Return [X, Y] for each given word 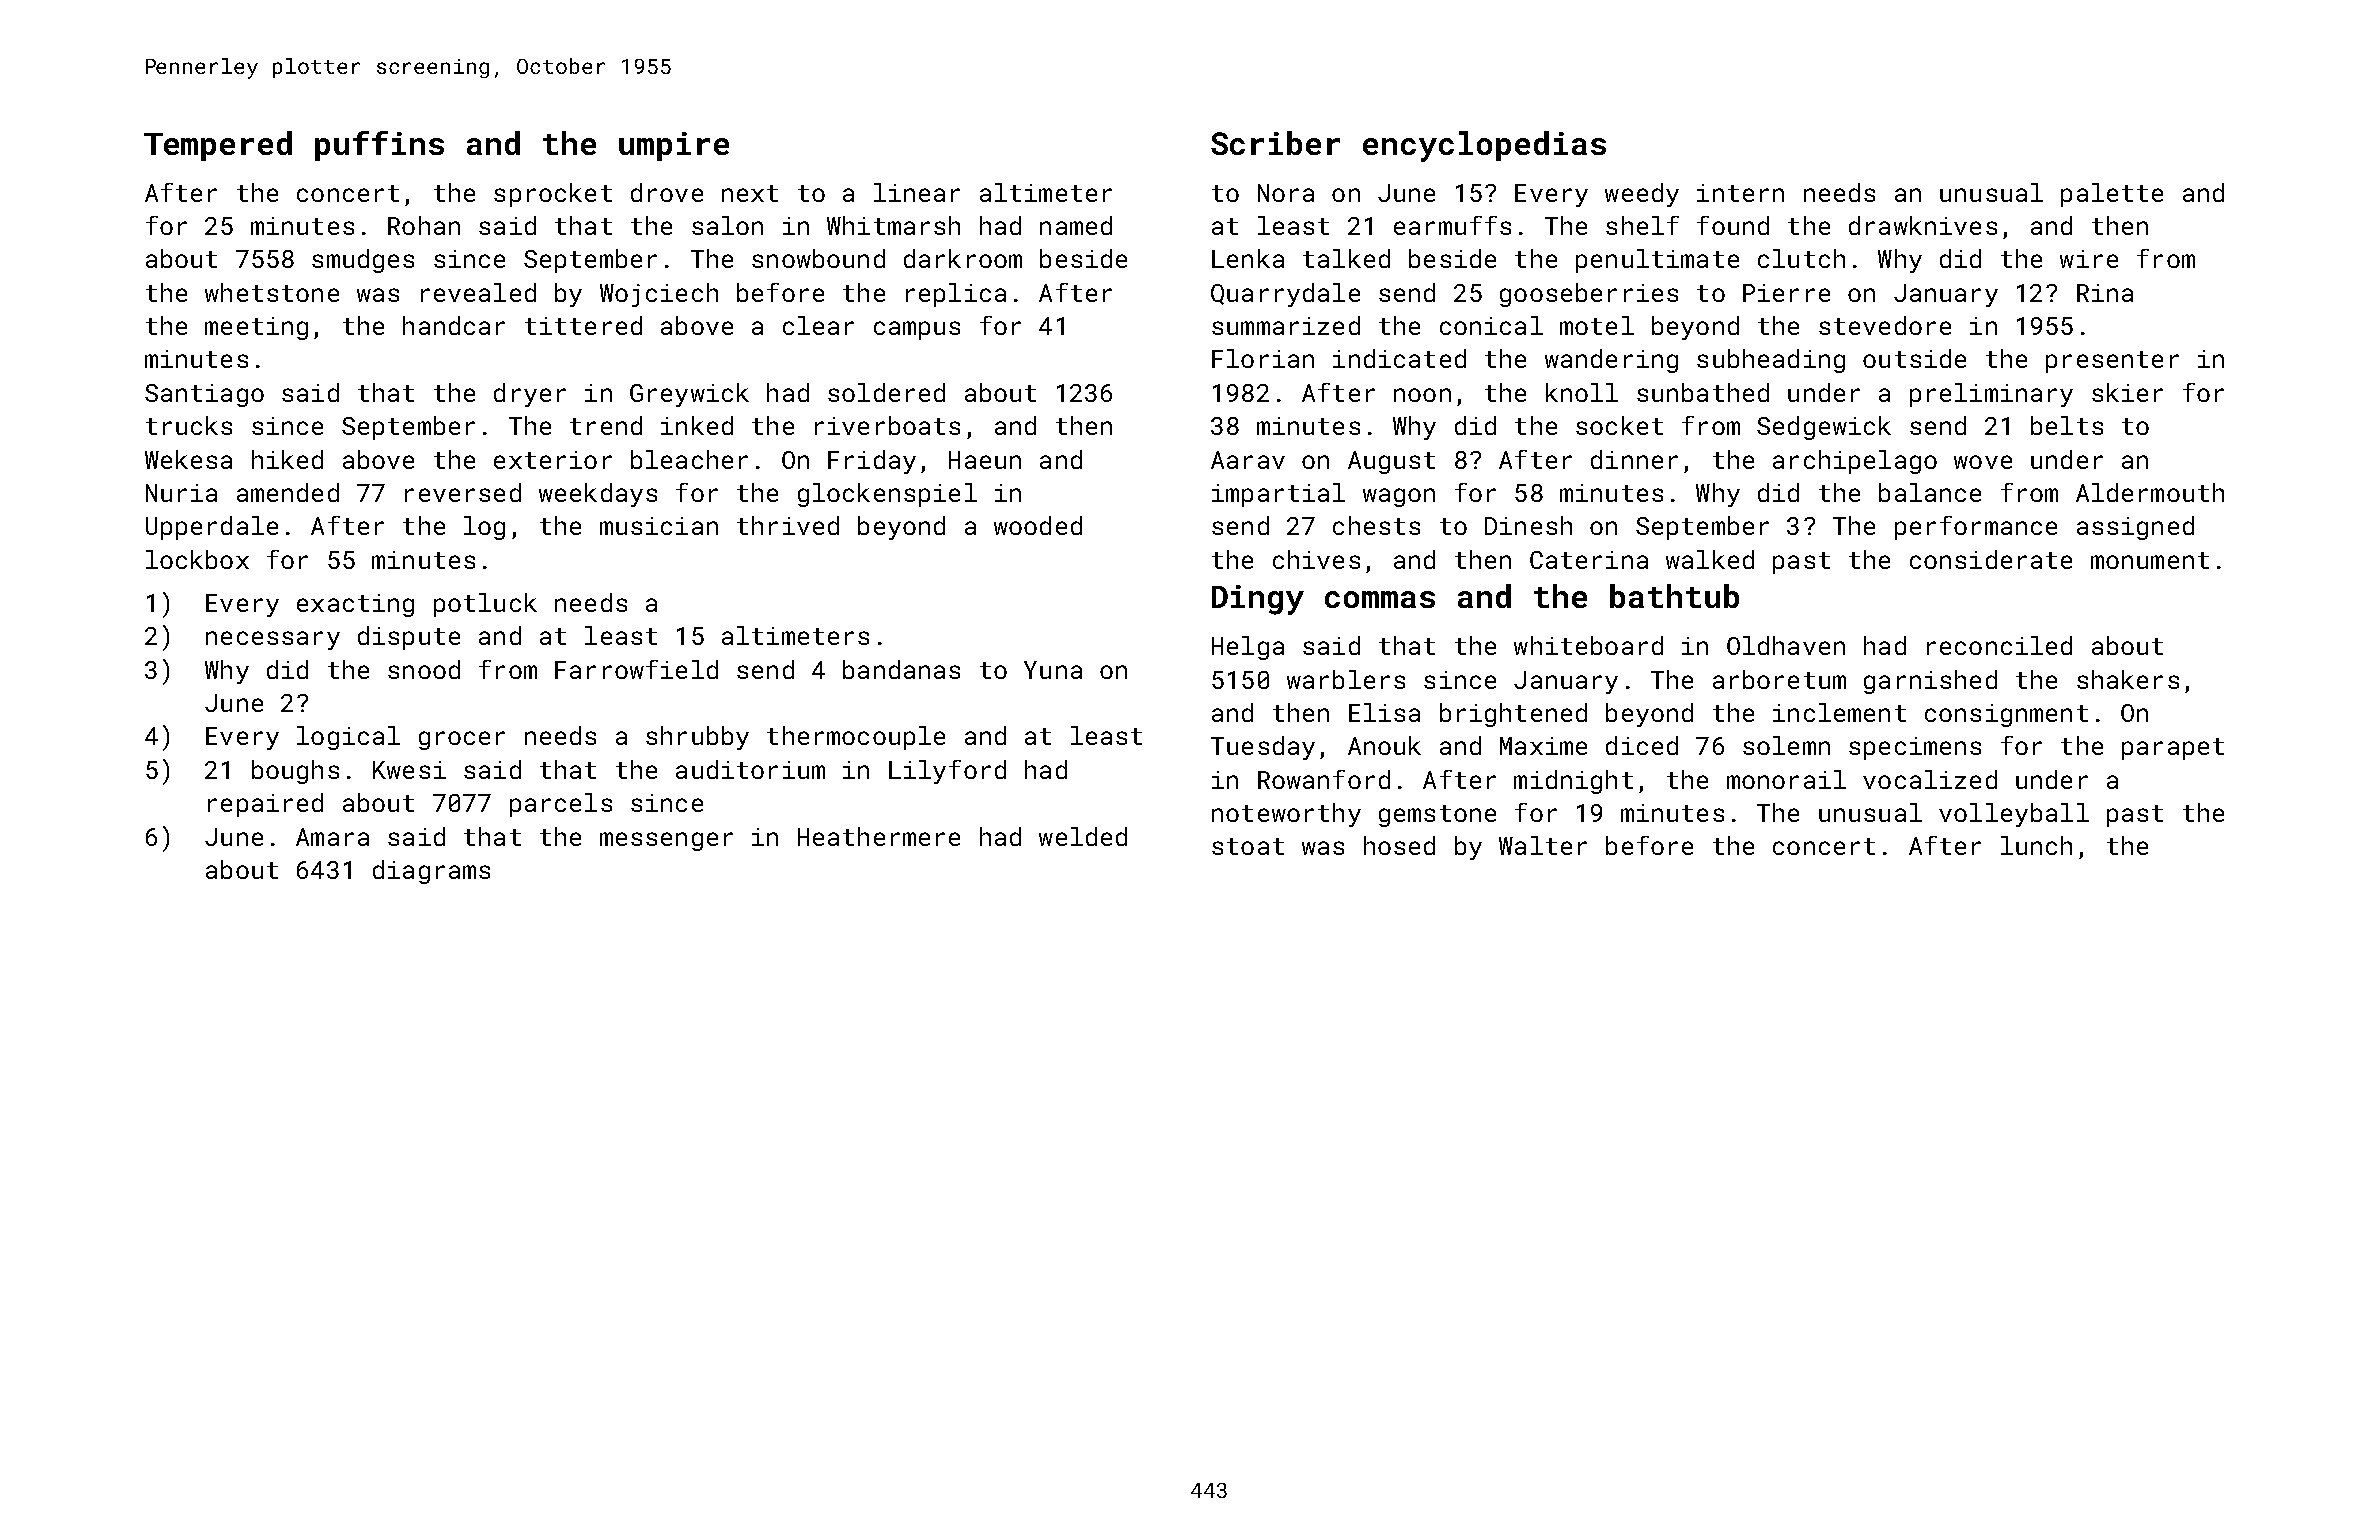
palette [2112, 195]
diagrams [431, 872]
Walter [1543, 845]
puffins [379, 146]
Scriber [1275, 143]
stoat [1248, 846]
